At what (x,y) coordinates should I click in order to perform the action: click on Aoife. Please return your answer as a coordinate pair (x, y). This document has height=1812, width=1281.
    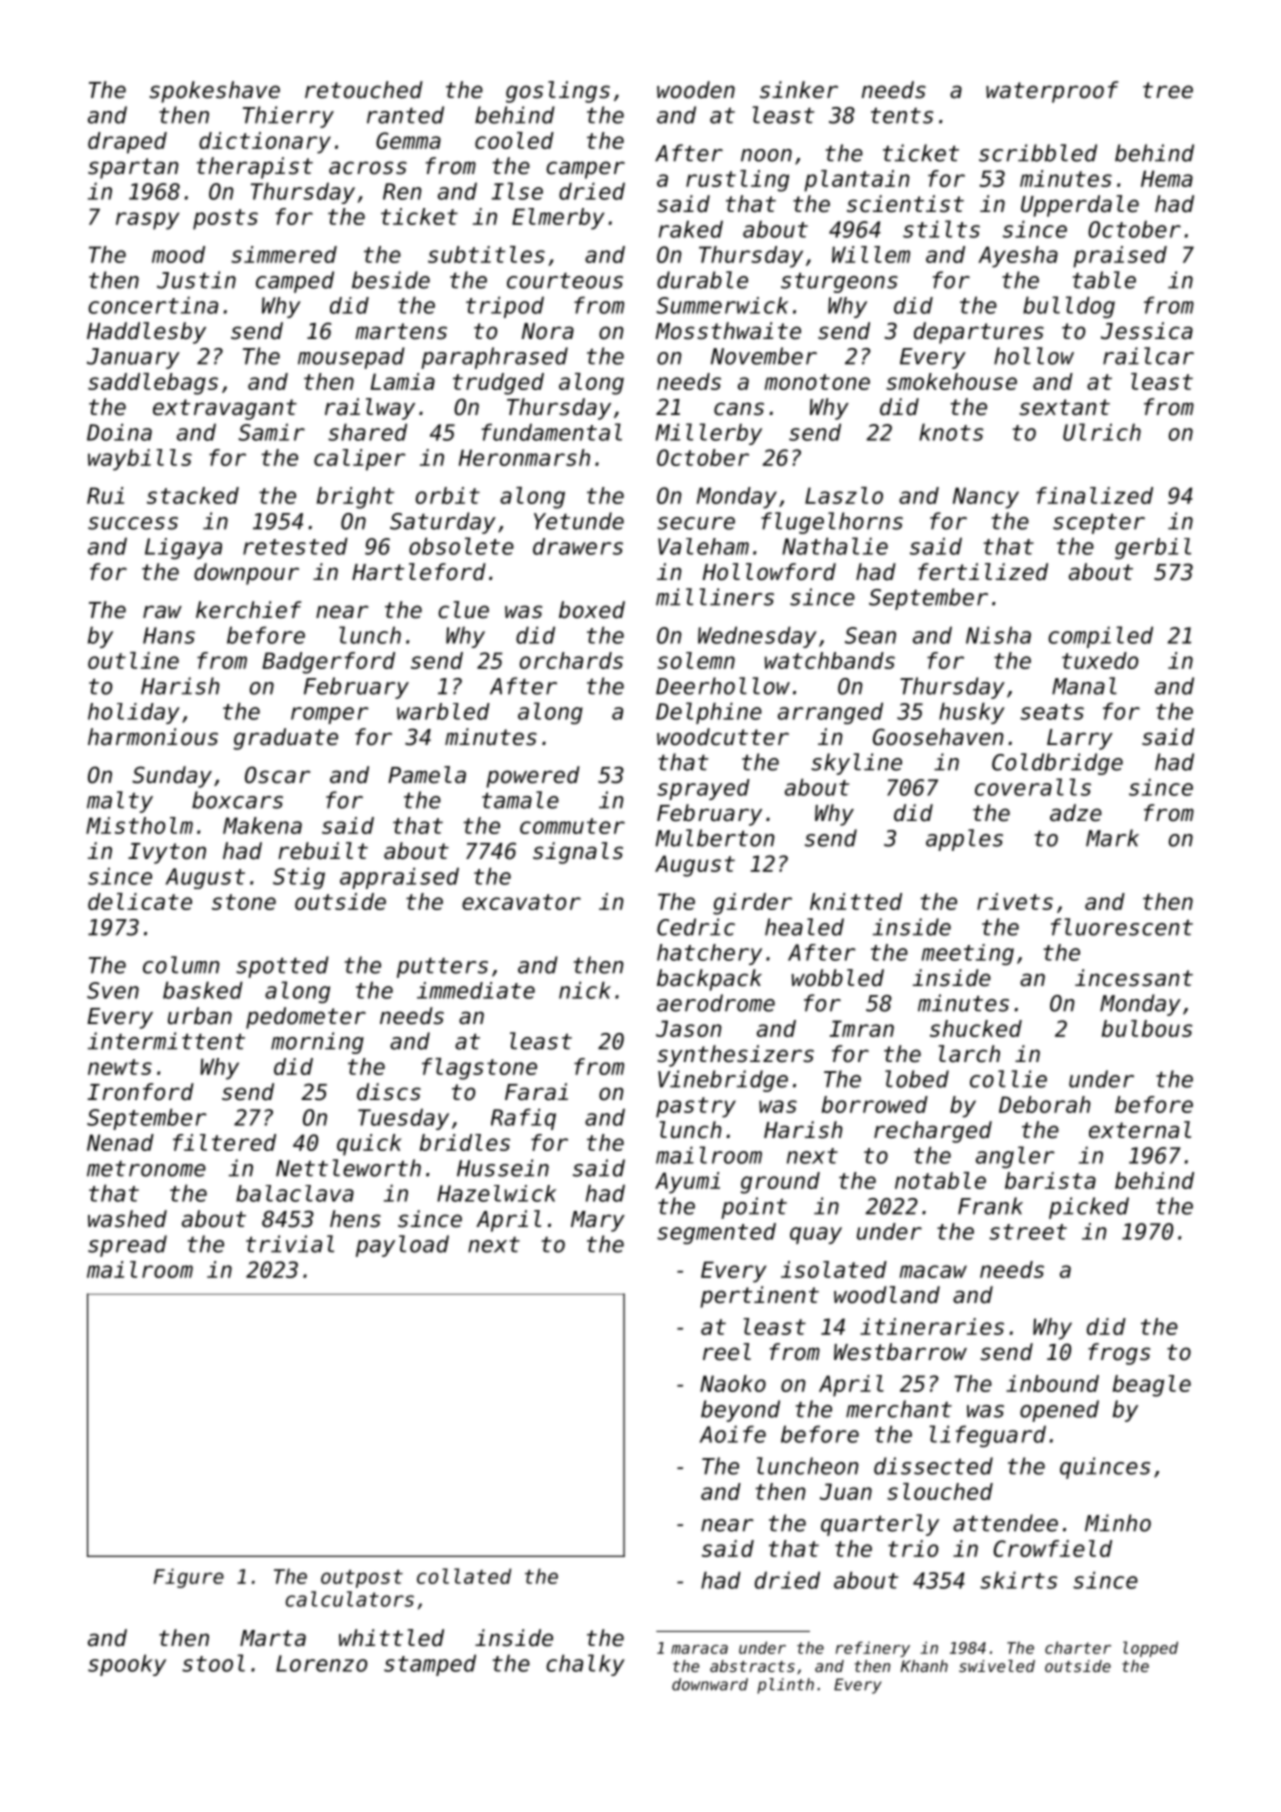
    Looking at the image, I should click on (732, 1434).
